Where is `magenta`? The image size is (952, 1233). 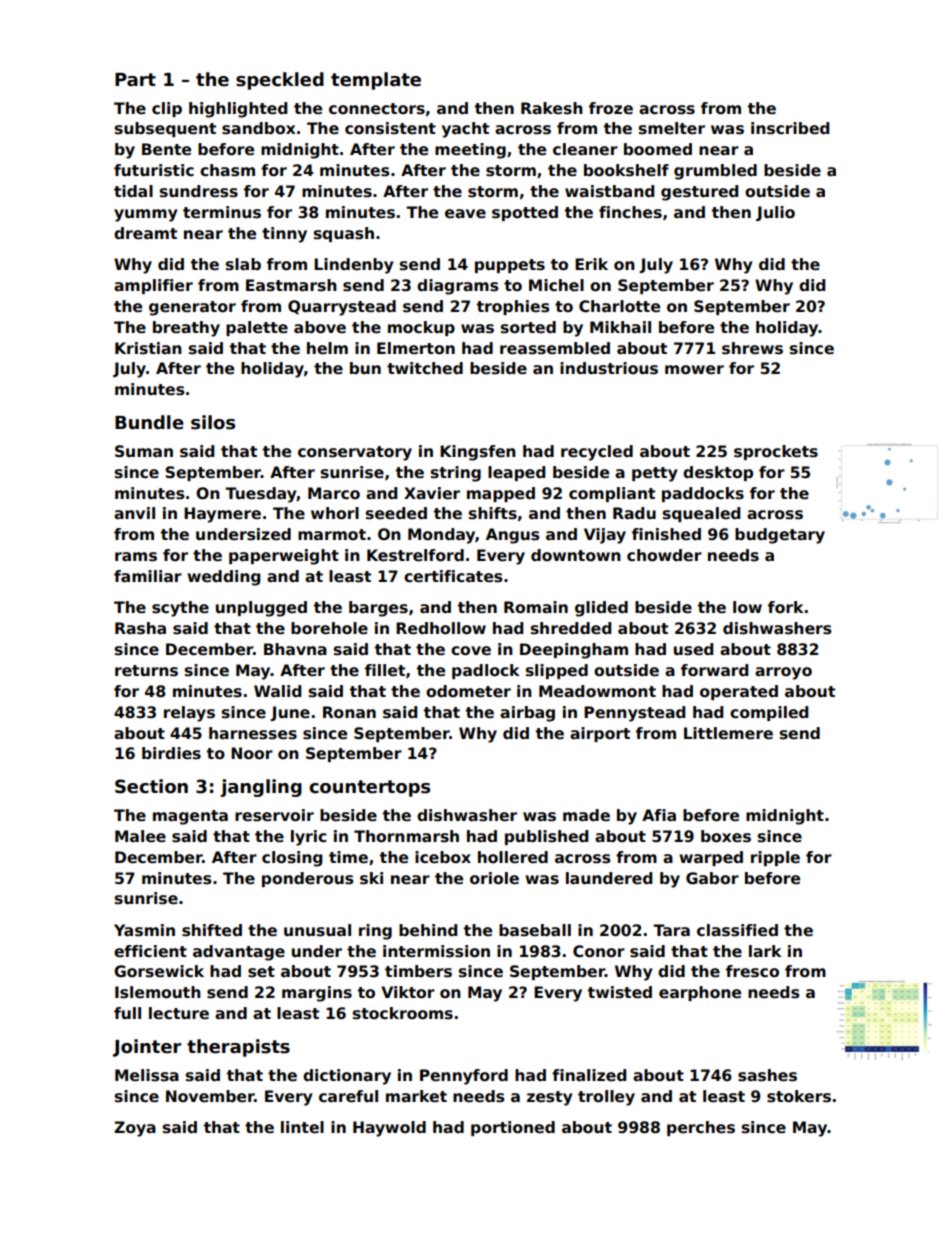
magenta is located at coordinates (190, 817).
